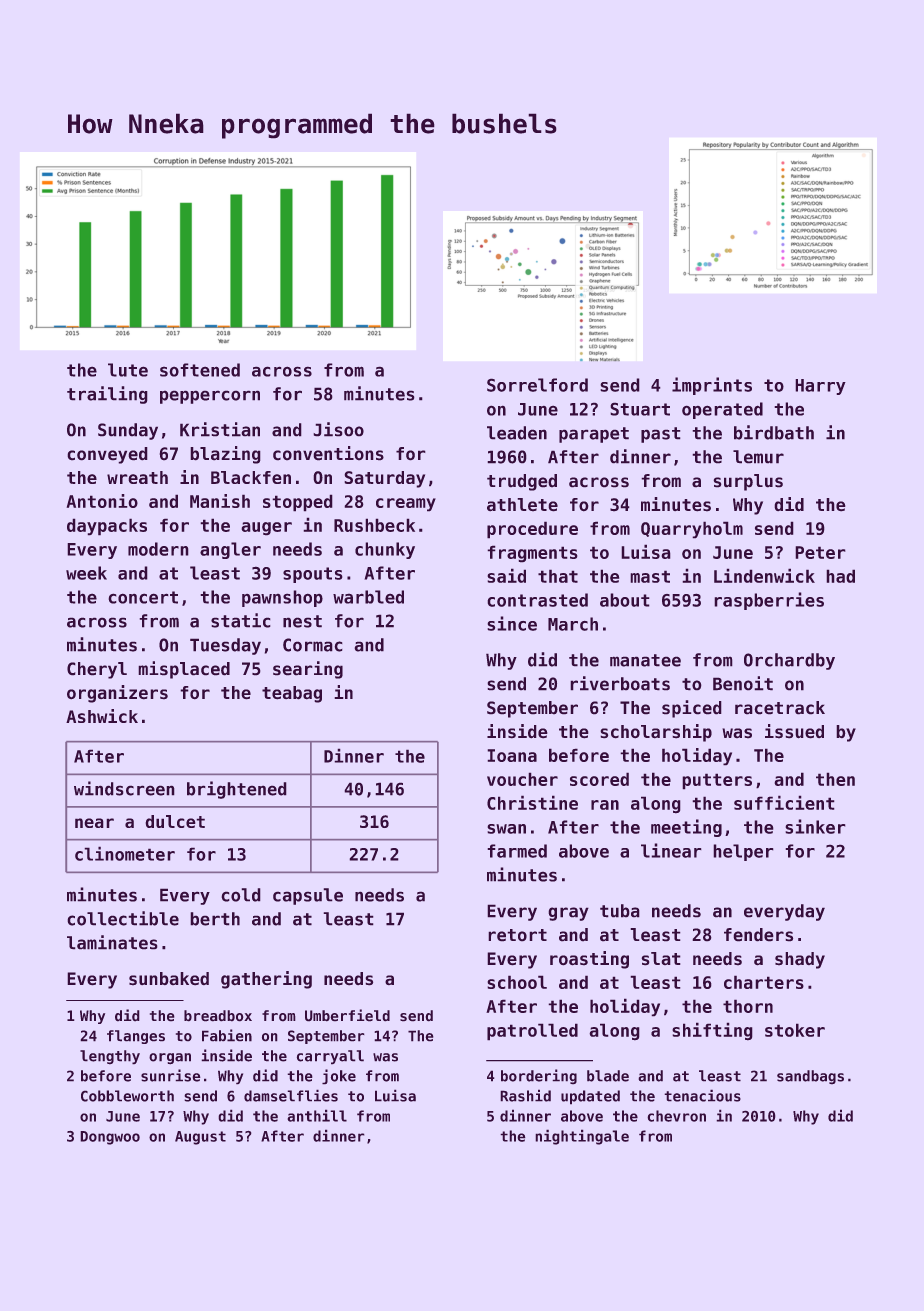 The image size is (924, 1311). What do you see at coordinates (308, 896) in the screenshot?
I see `capsule` at bounding box center [308, 896].
